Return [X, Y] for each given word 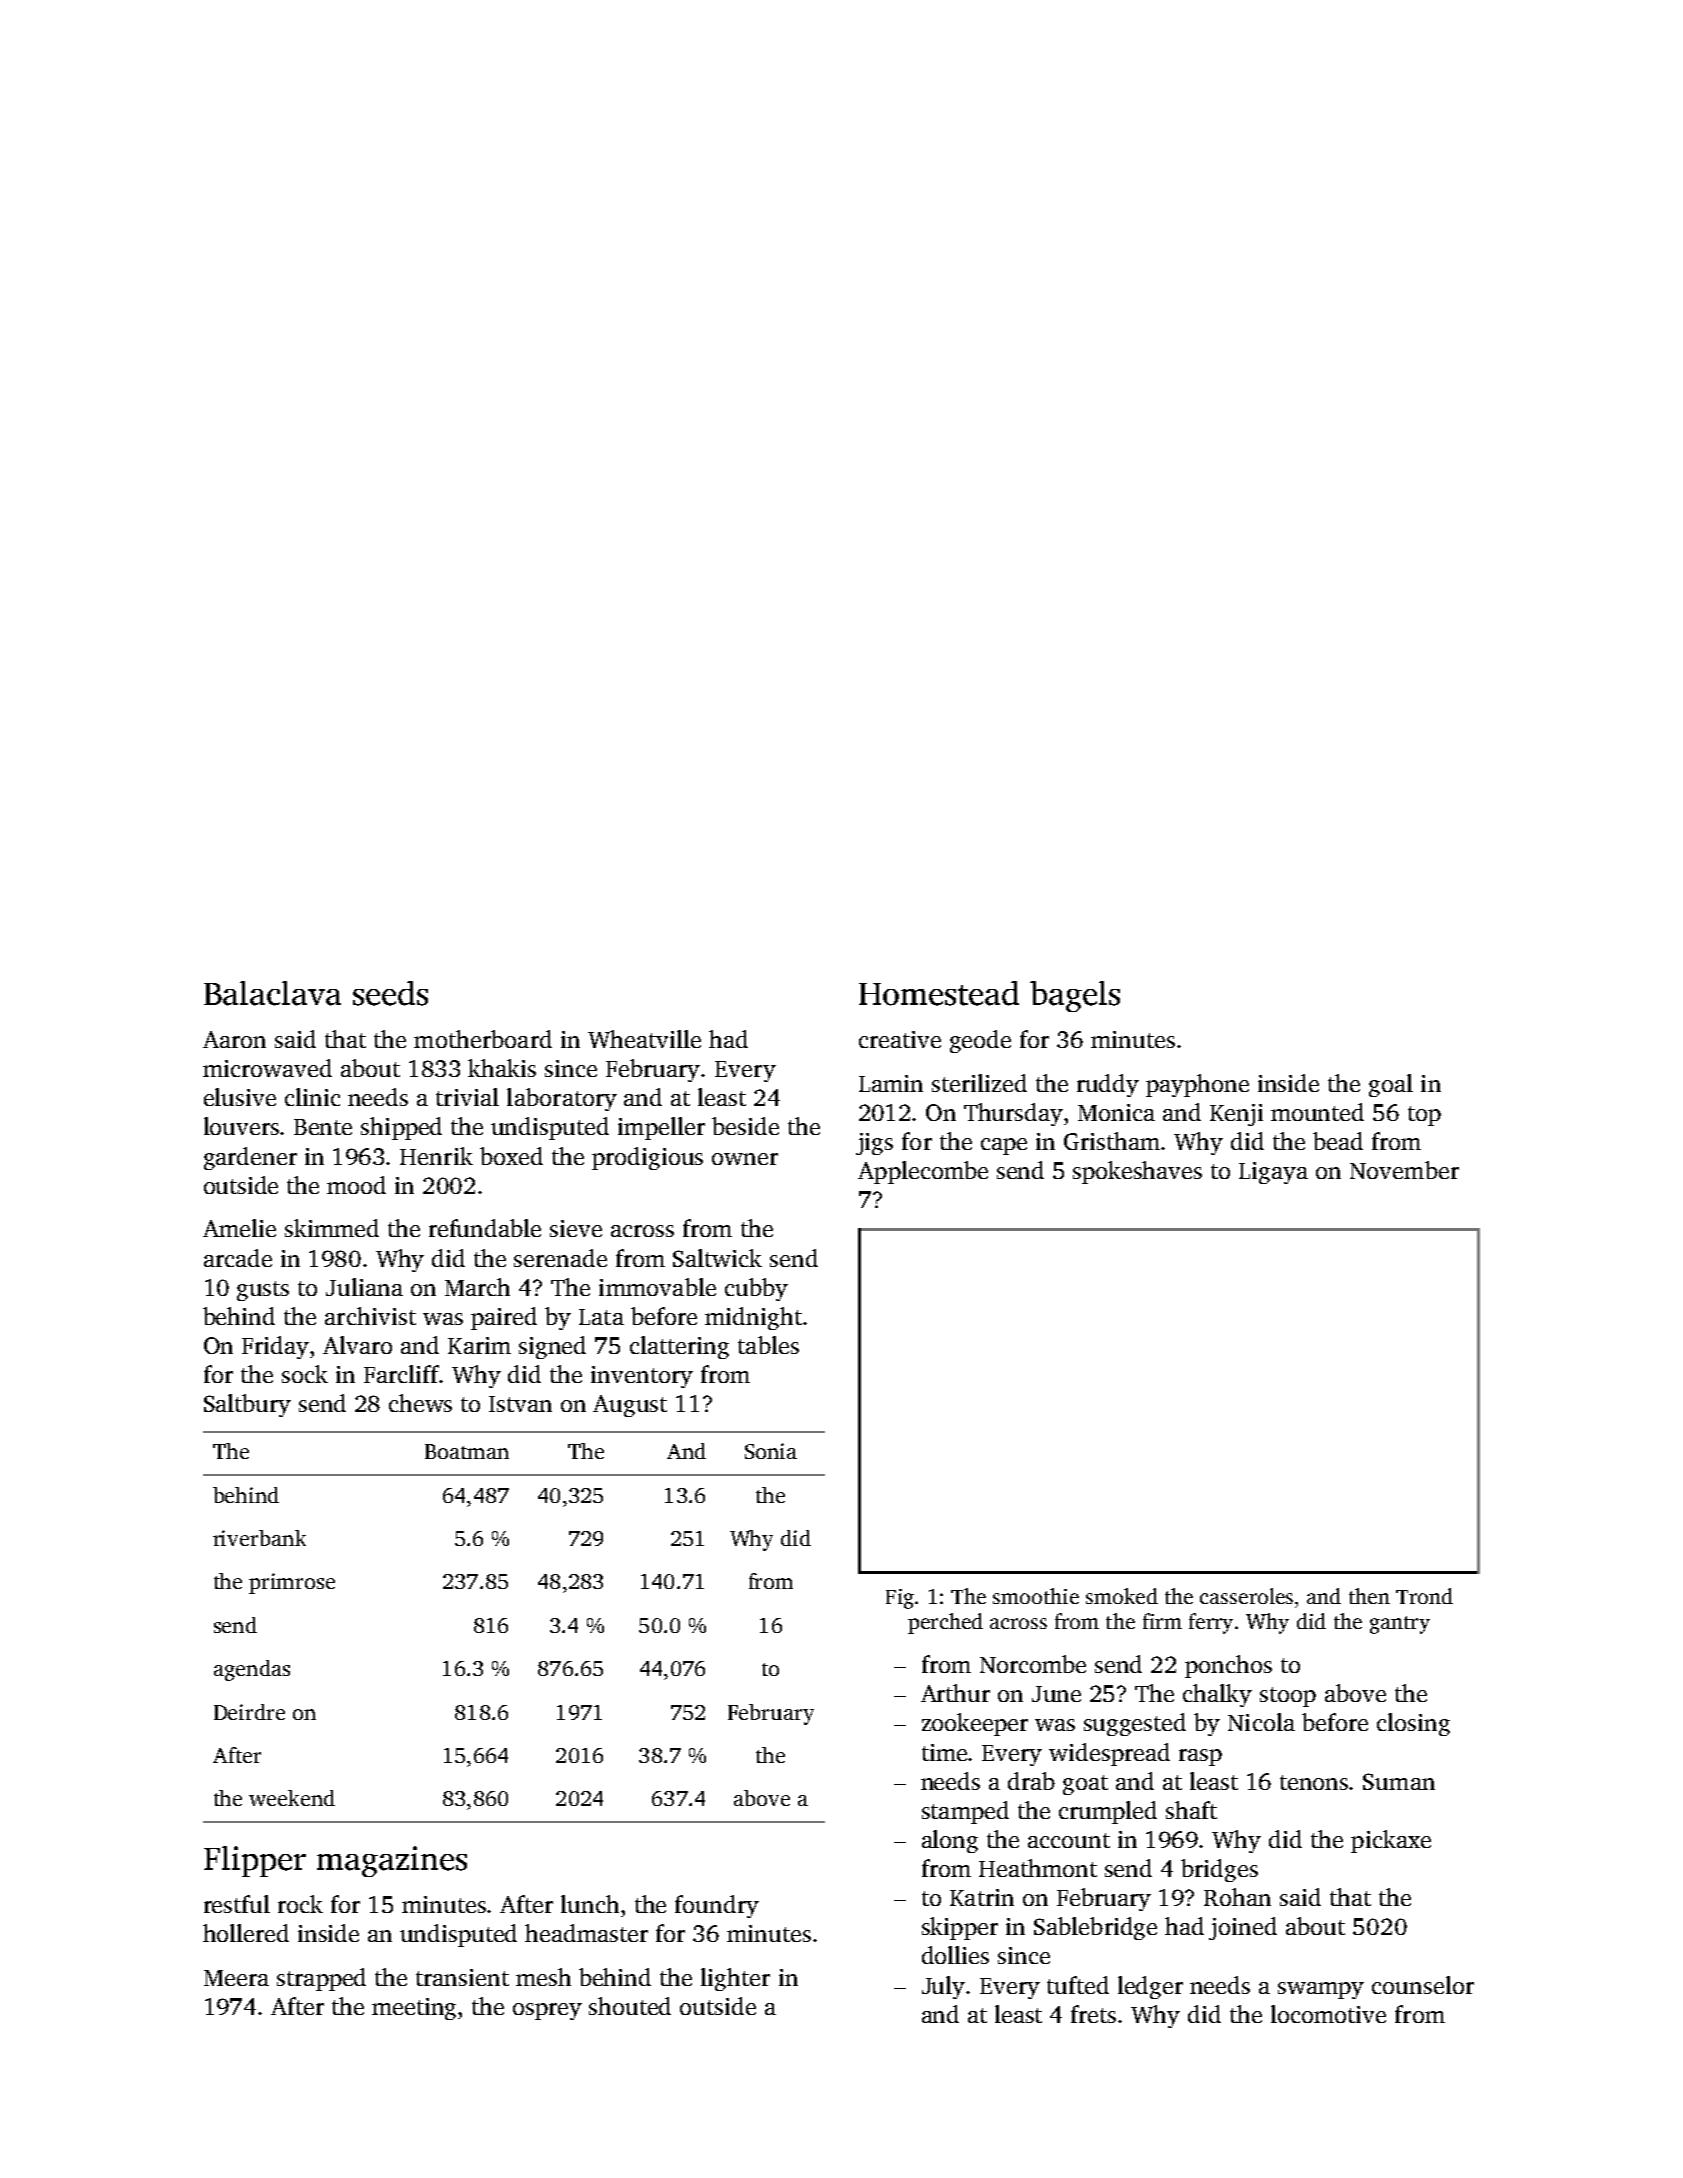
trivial [467, 1097]
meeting [414, 2009]
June [1056, 1694]
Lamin [891, 1083]
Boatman [467, 1451]
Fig [900, 1599]
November [1404, 1170]
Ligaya [1273, 1173]
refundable [485, 1228]
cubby [756, 1289]
